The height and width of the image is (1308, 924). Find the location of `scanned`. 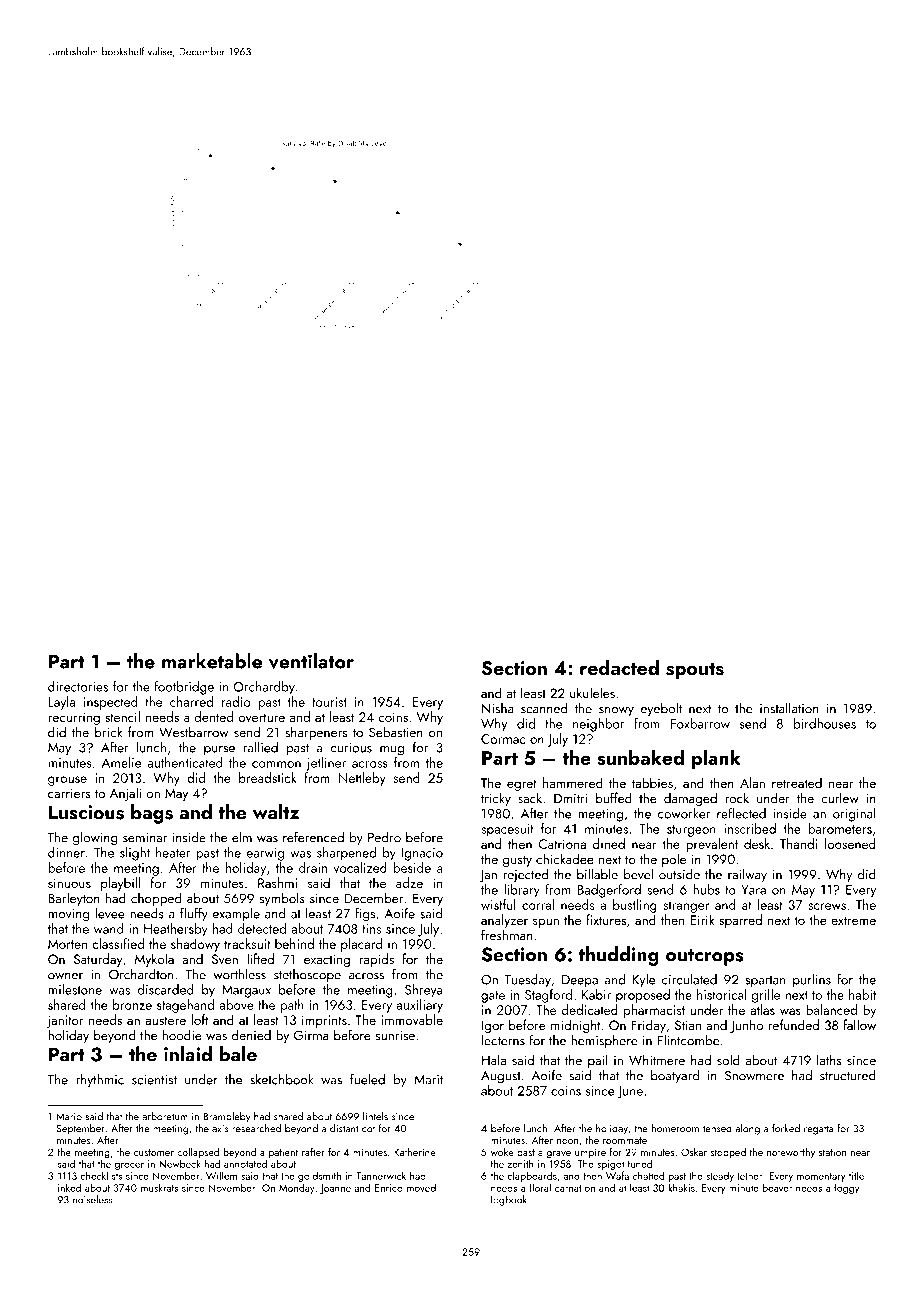

scanned is located at coordinates (544, 708).
